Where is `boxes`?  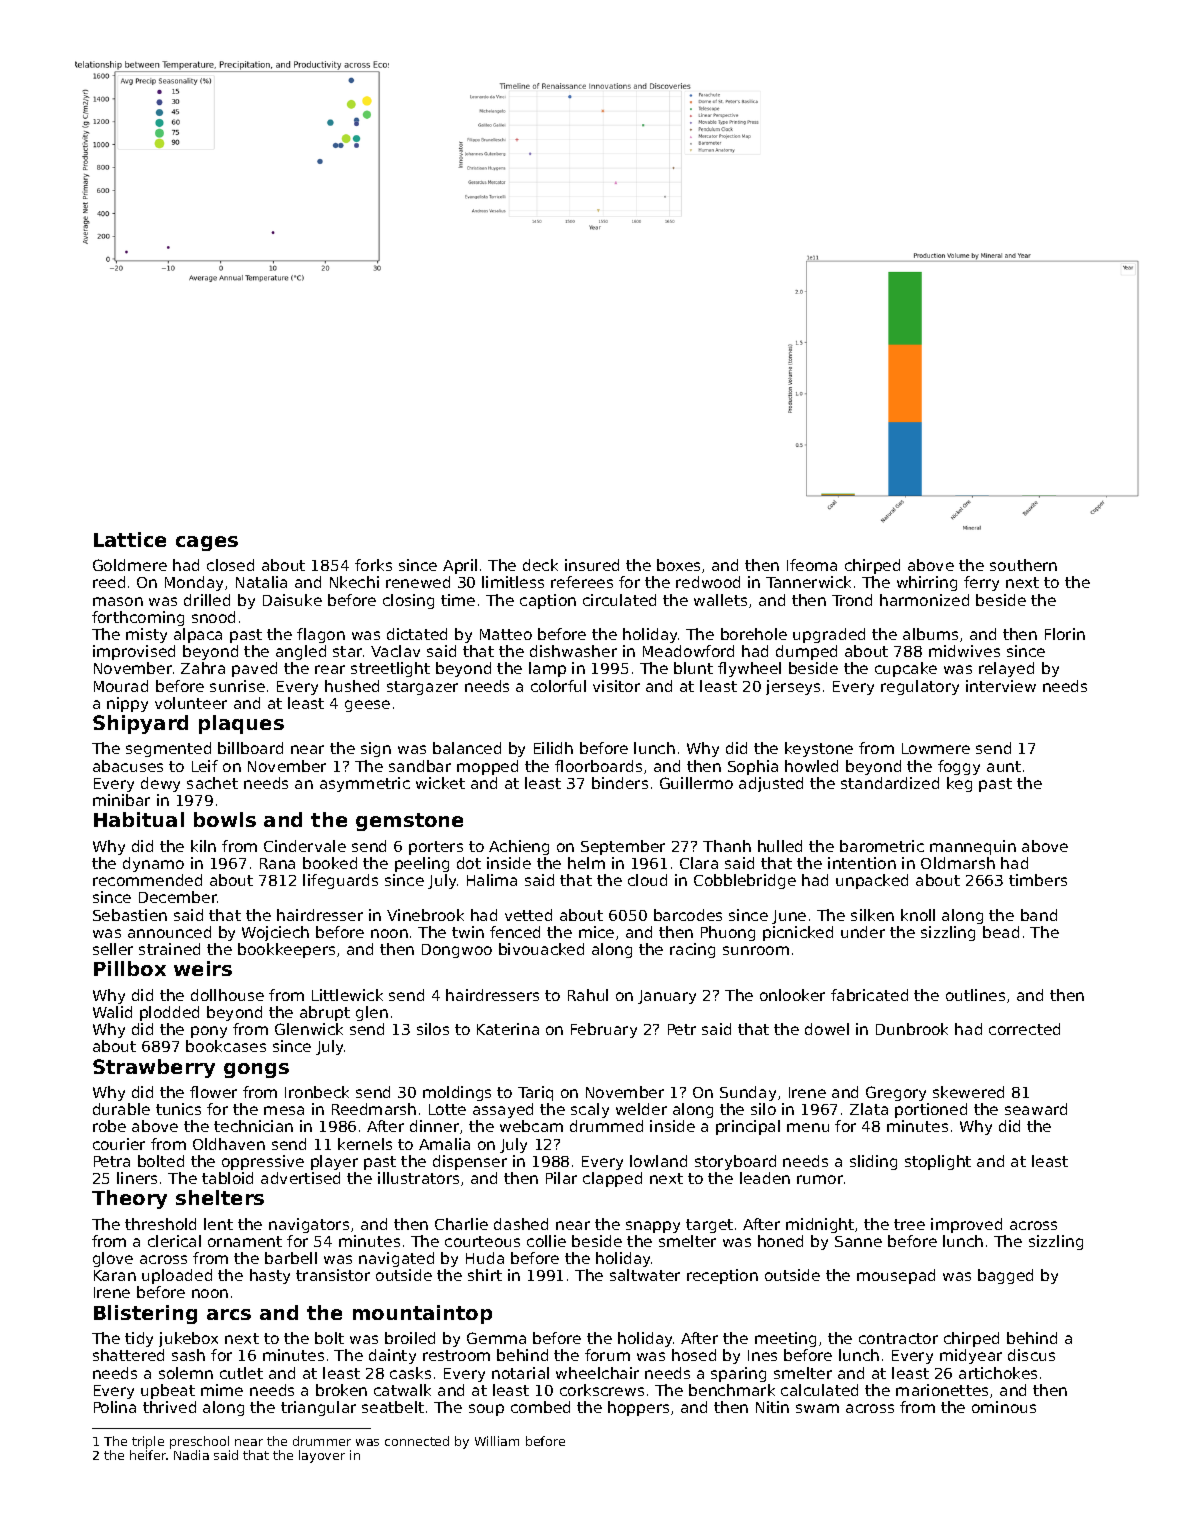
boxes is located at coordinates (678, 565).
